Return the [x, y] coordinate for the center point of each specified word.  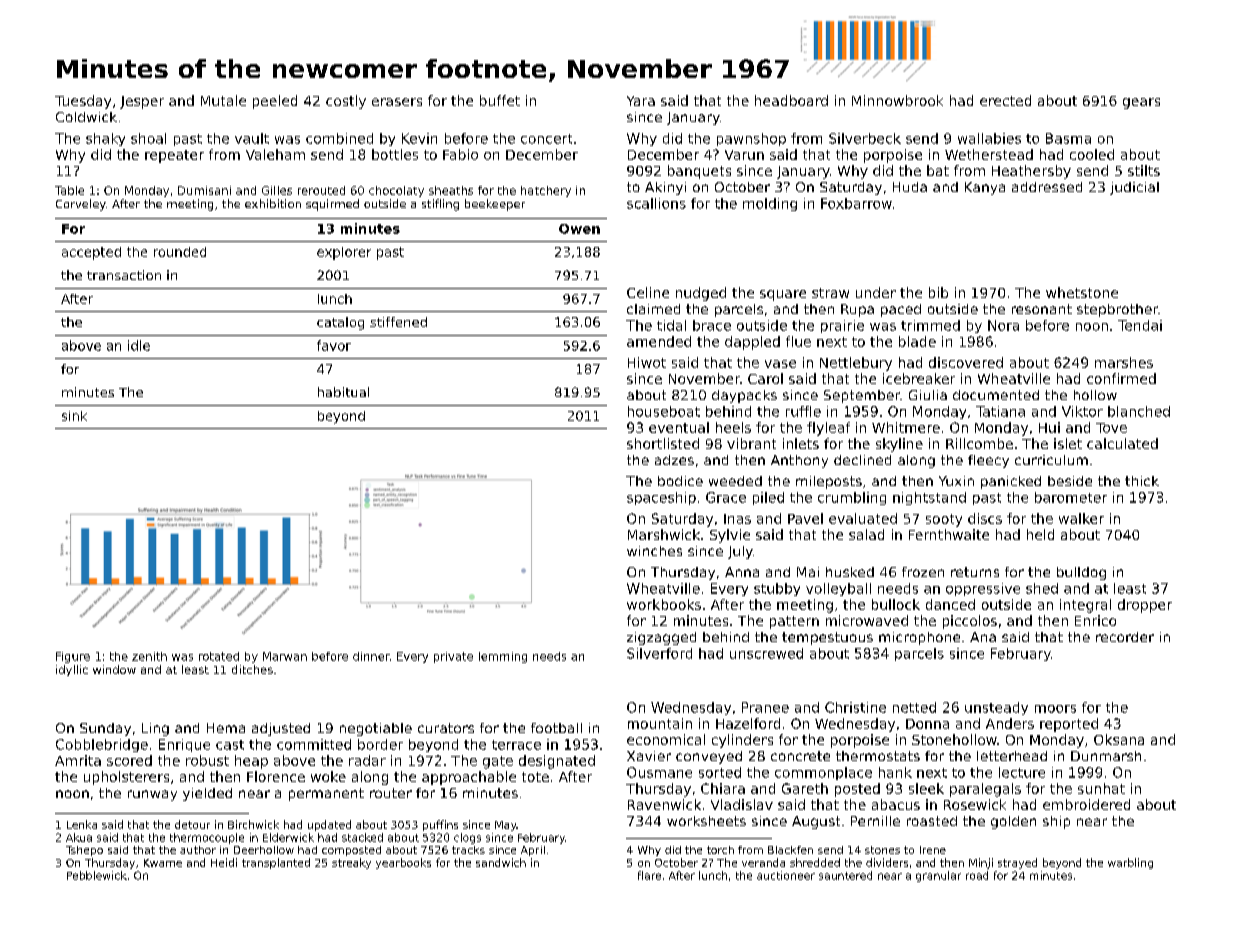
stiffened [398, 322]
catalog [340, 323]
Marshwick [664, 534]
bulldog [1081, 573]
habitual [343, 392]
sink [74, 416]
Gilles [277, 190]
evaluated [863, 518]
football [556, 728]
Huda [910, 187]
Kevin [419, 138]
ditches [252, 669]
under [876, 292]
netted [914, 707]
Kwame [163, 863]
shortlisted [663, 443]
